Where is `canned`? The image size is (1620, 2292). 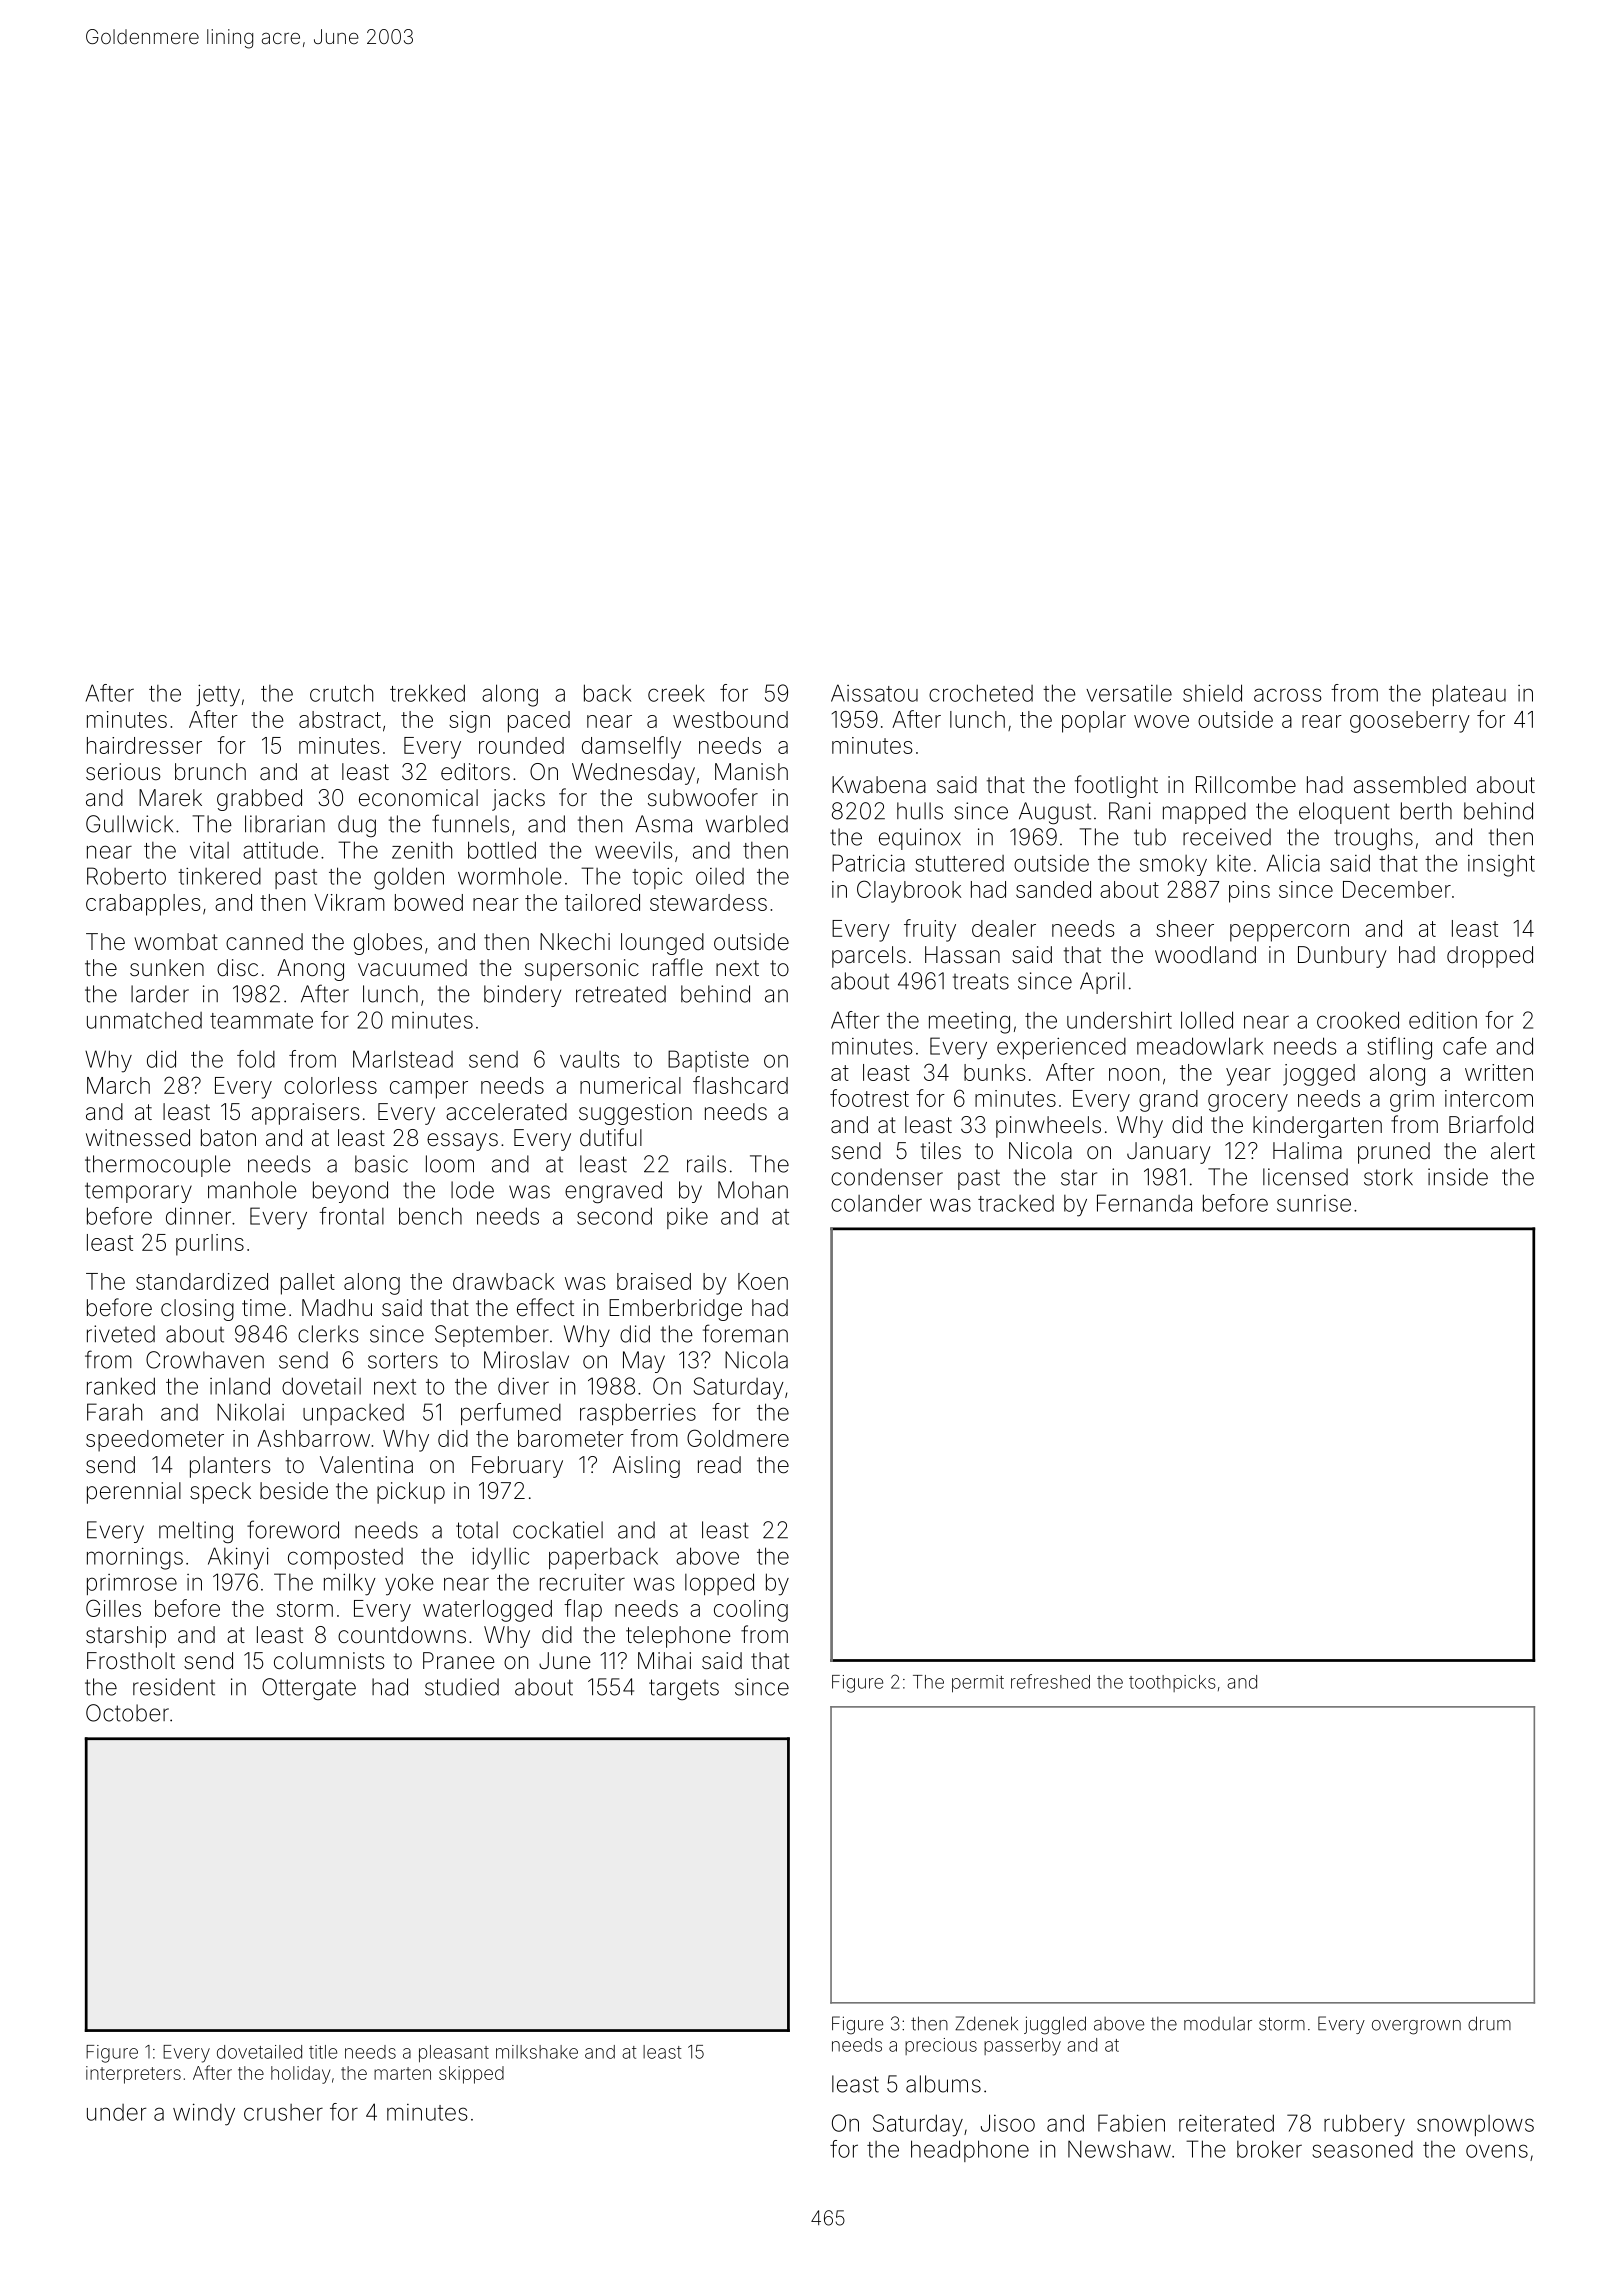
canned is located at coordinates (264, 942).
